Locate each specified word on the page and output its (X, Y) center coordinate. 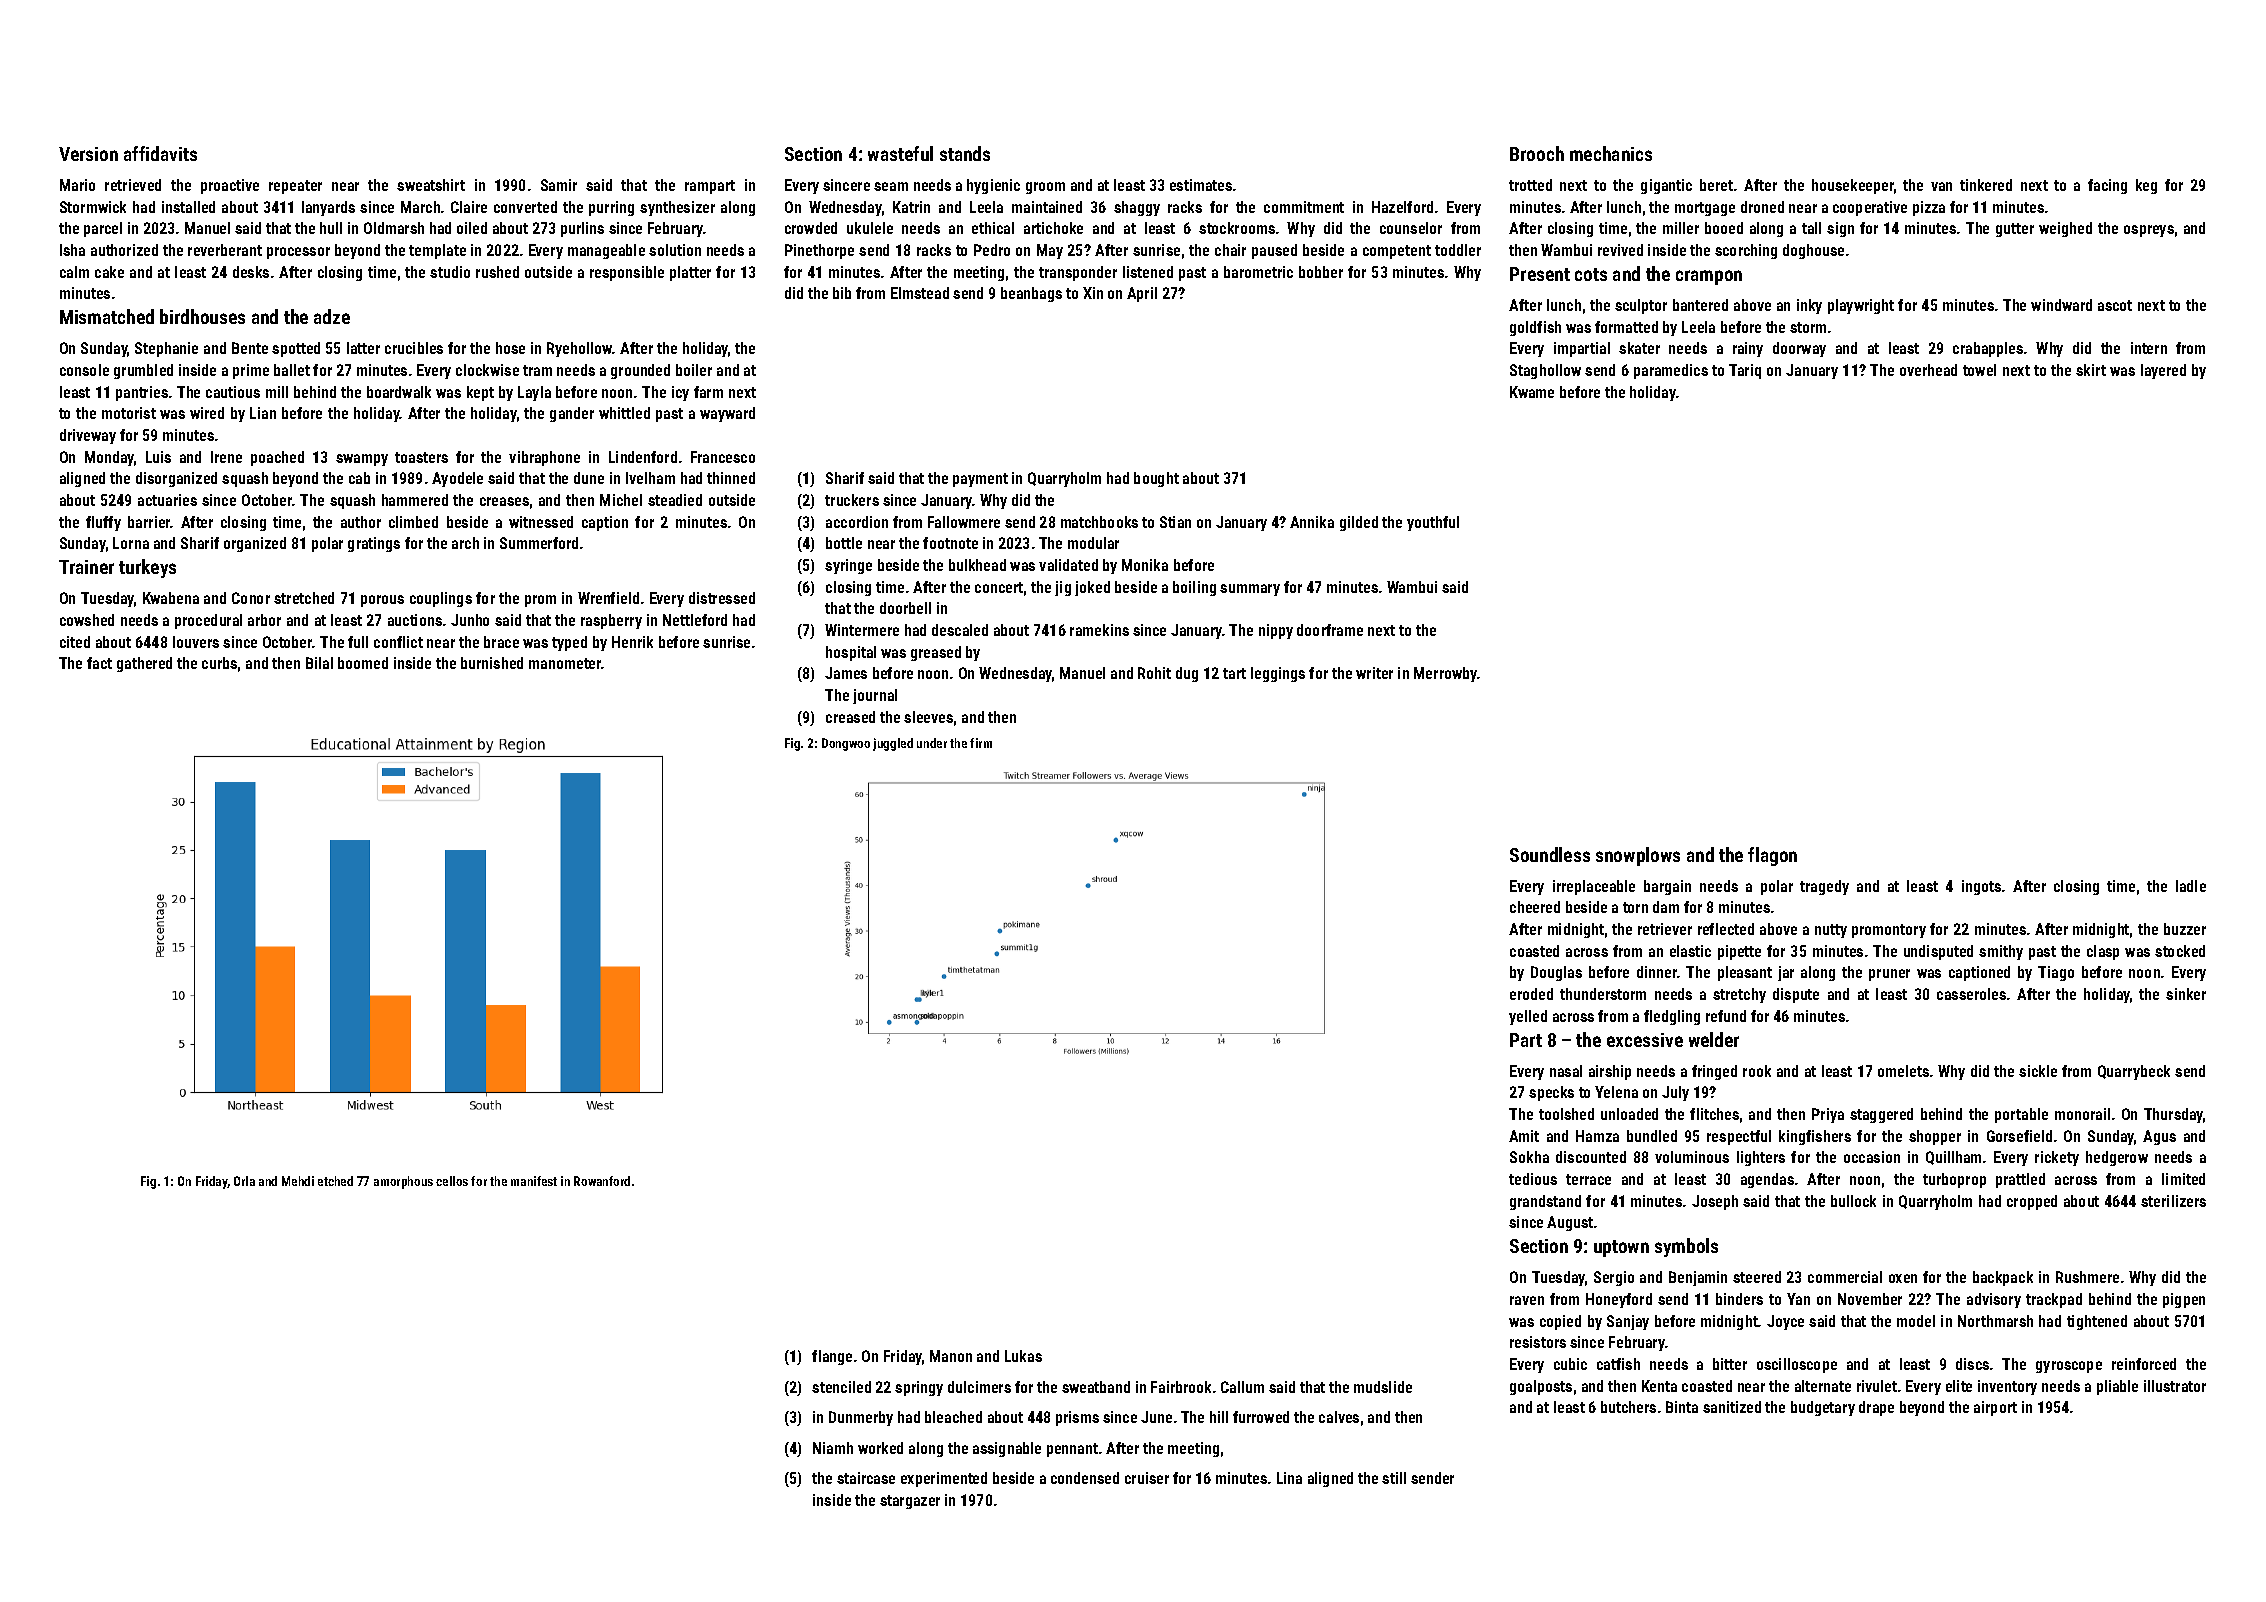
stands (965, 153)
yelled (1528, 1017)
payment (980, 480)
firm (981, 743)
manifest (534, 1181)
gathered (144, 664)
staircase (866, 1478)
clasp (2103, 952)
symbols (1686, 1247)
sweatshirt (431, 185)
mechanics (1611, 153)
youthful (1433, 523)
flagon (1772, 856)
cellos (452, 1181)
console (84, 370)
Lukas (1023, 1356)
